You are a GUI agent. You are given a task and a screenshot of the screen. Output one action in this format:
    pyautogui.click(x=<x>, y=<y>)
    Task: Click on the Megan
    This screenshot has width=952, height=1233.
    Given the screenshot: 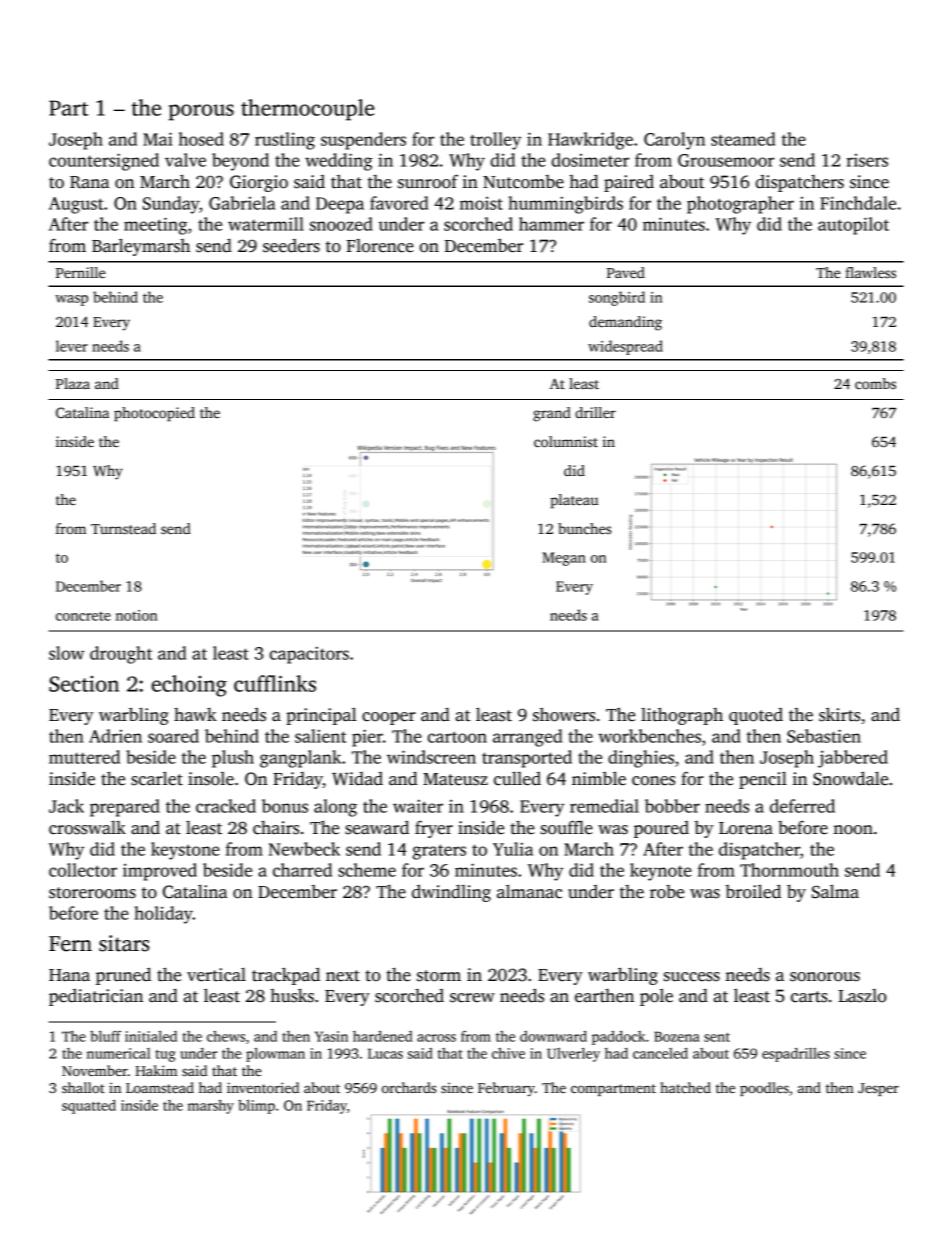 What is the action you would take?
    pyautogui.click(x=564, y=559)
